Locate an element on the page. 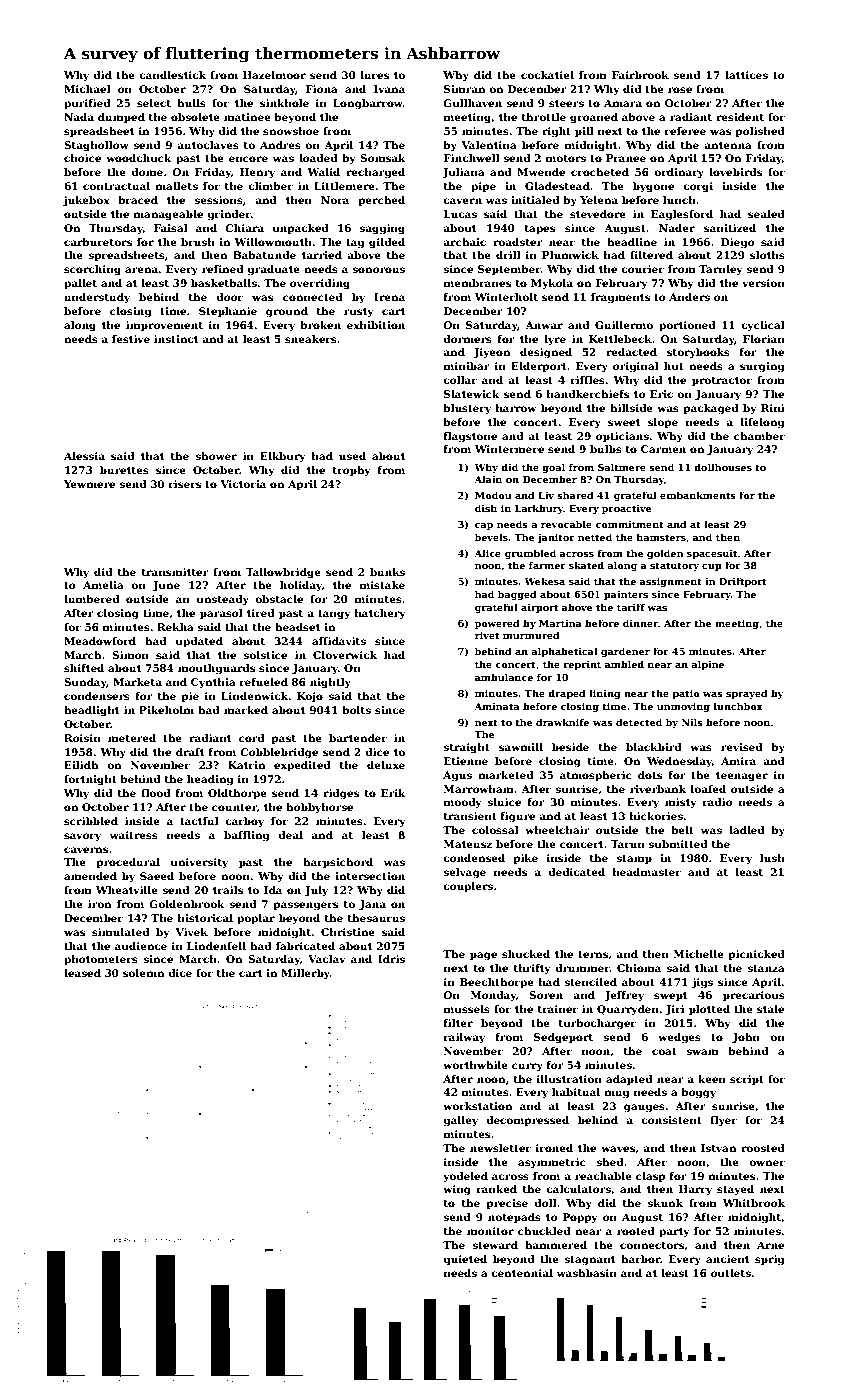 This page has height=1400, width=849. jukebox is located at coordinates (86, 201).
